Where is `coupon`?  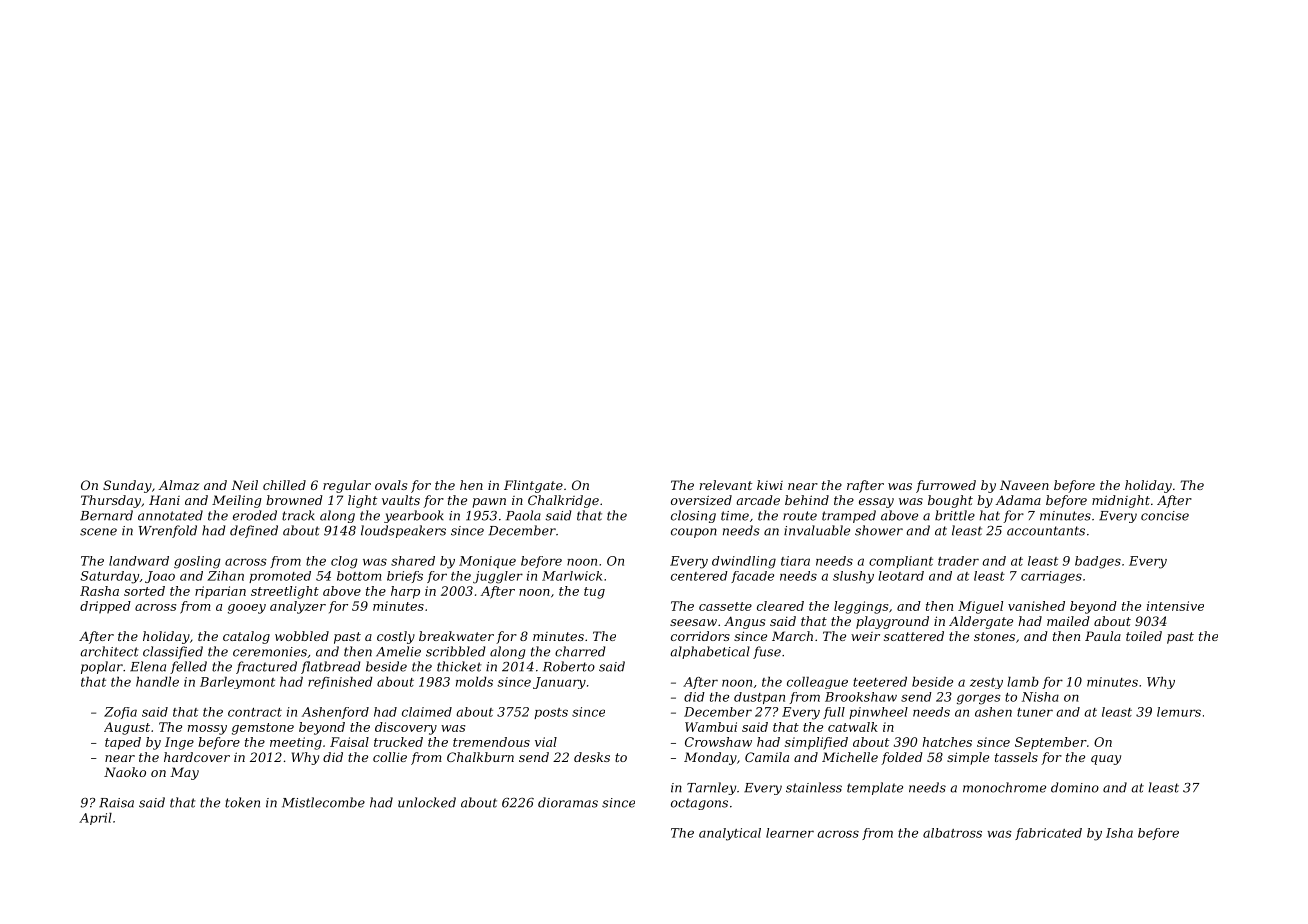
coupon is located at coordinates (694, 533).
